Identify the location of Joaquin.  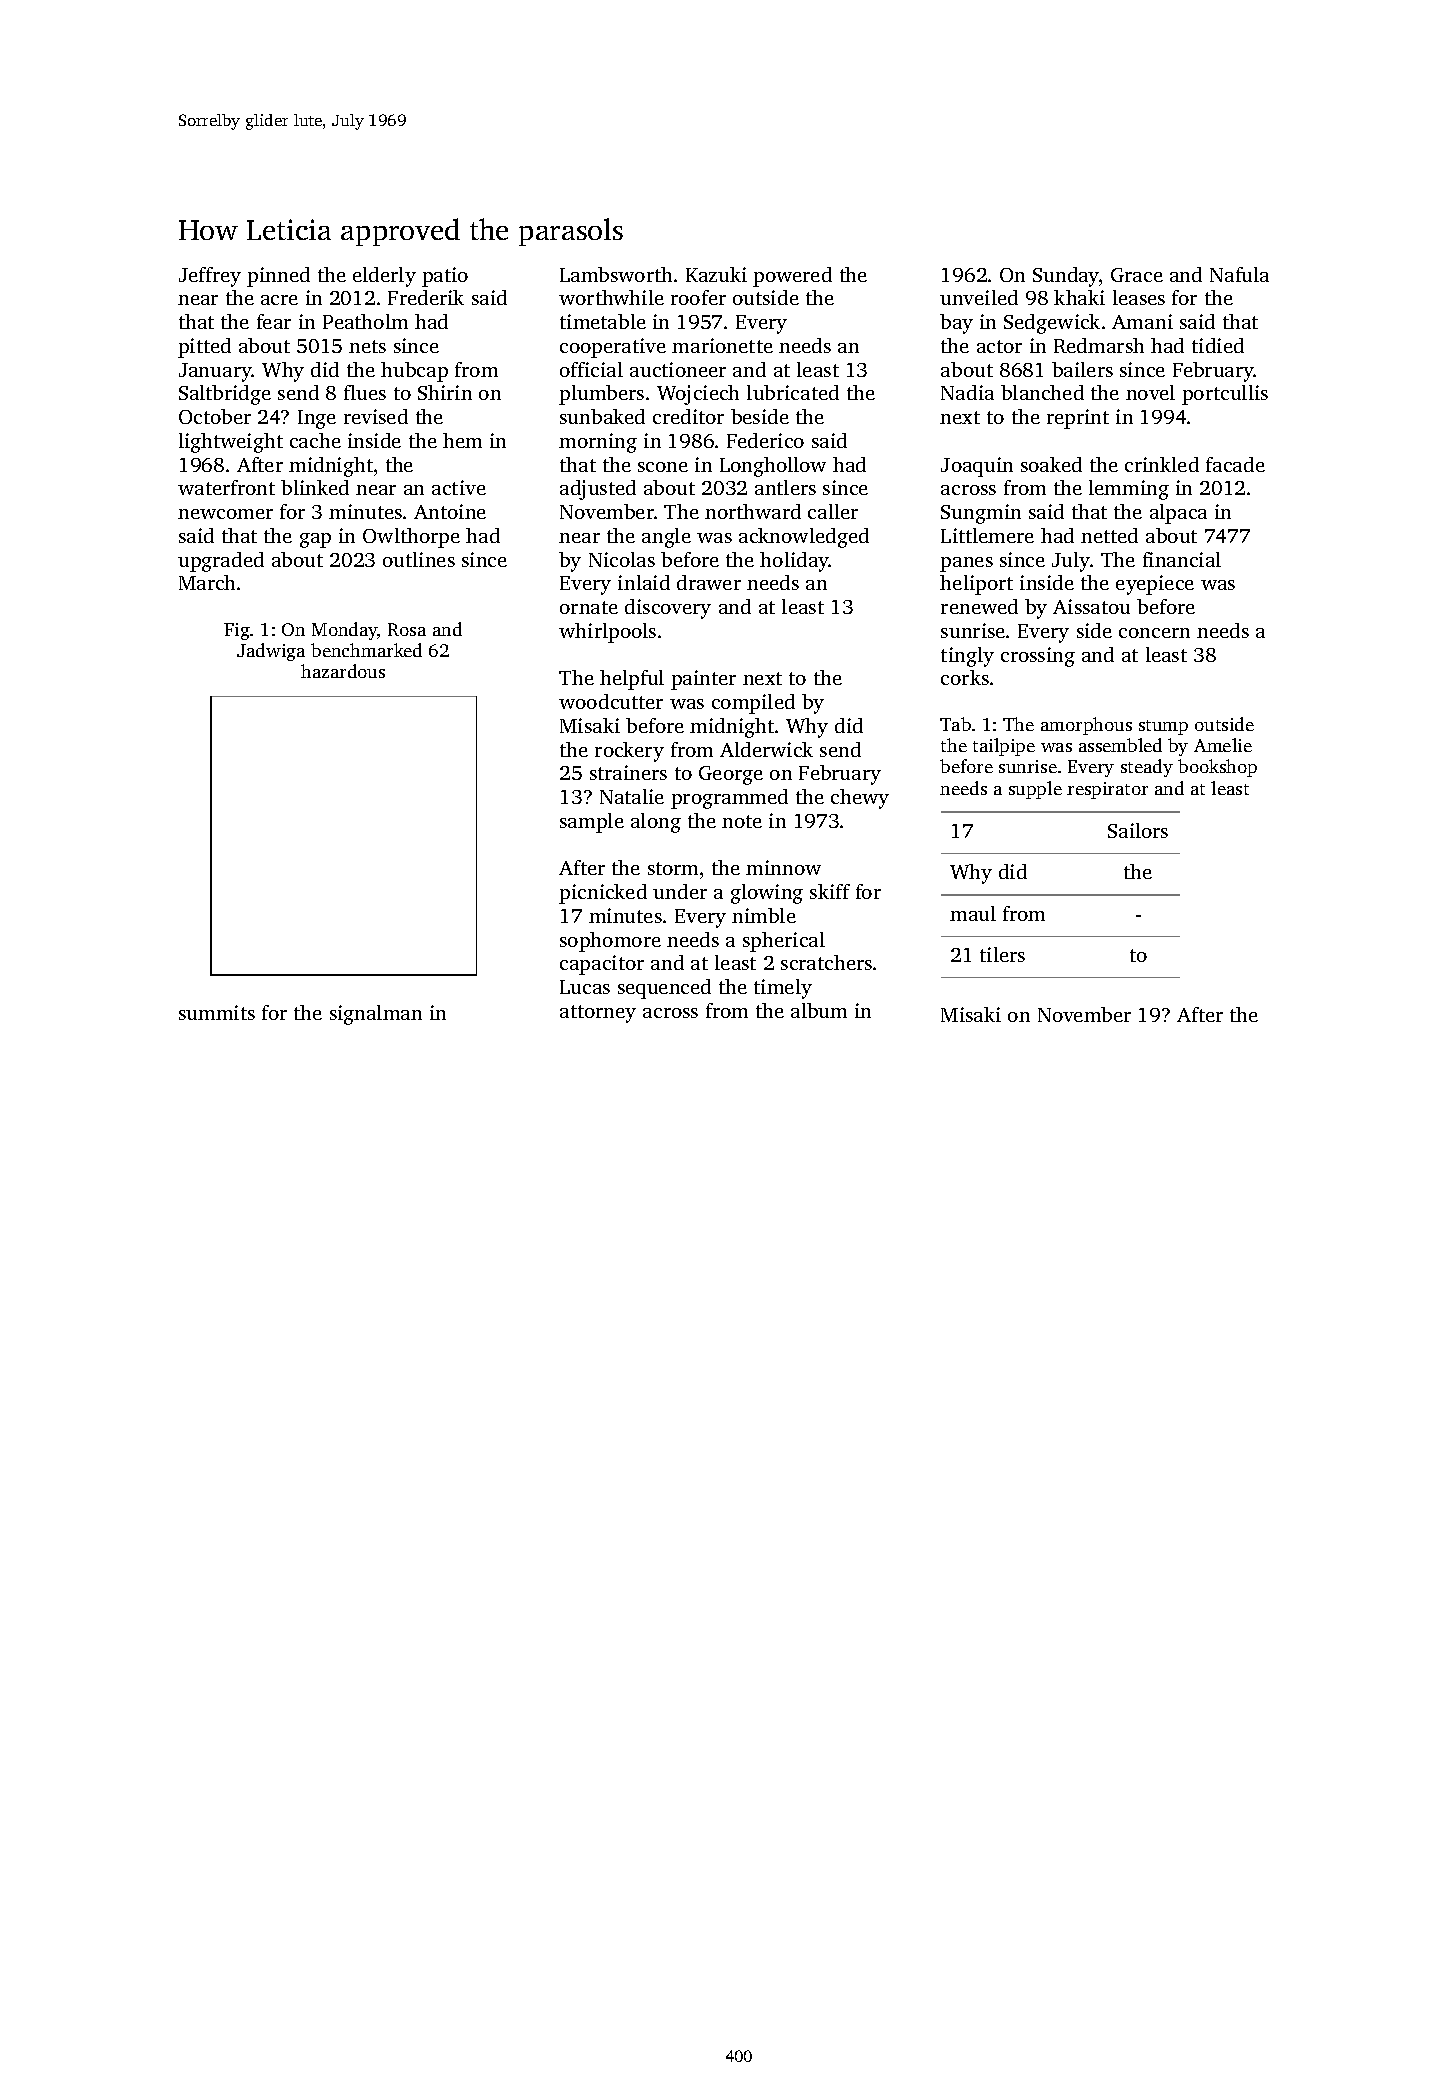
(977, 467).
